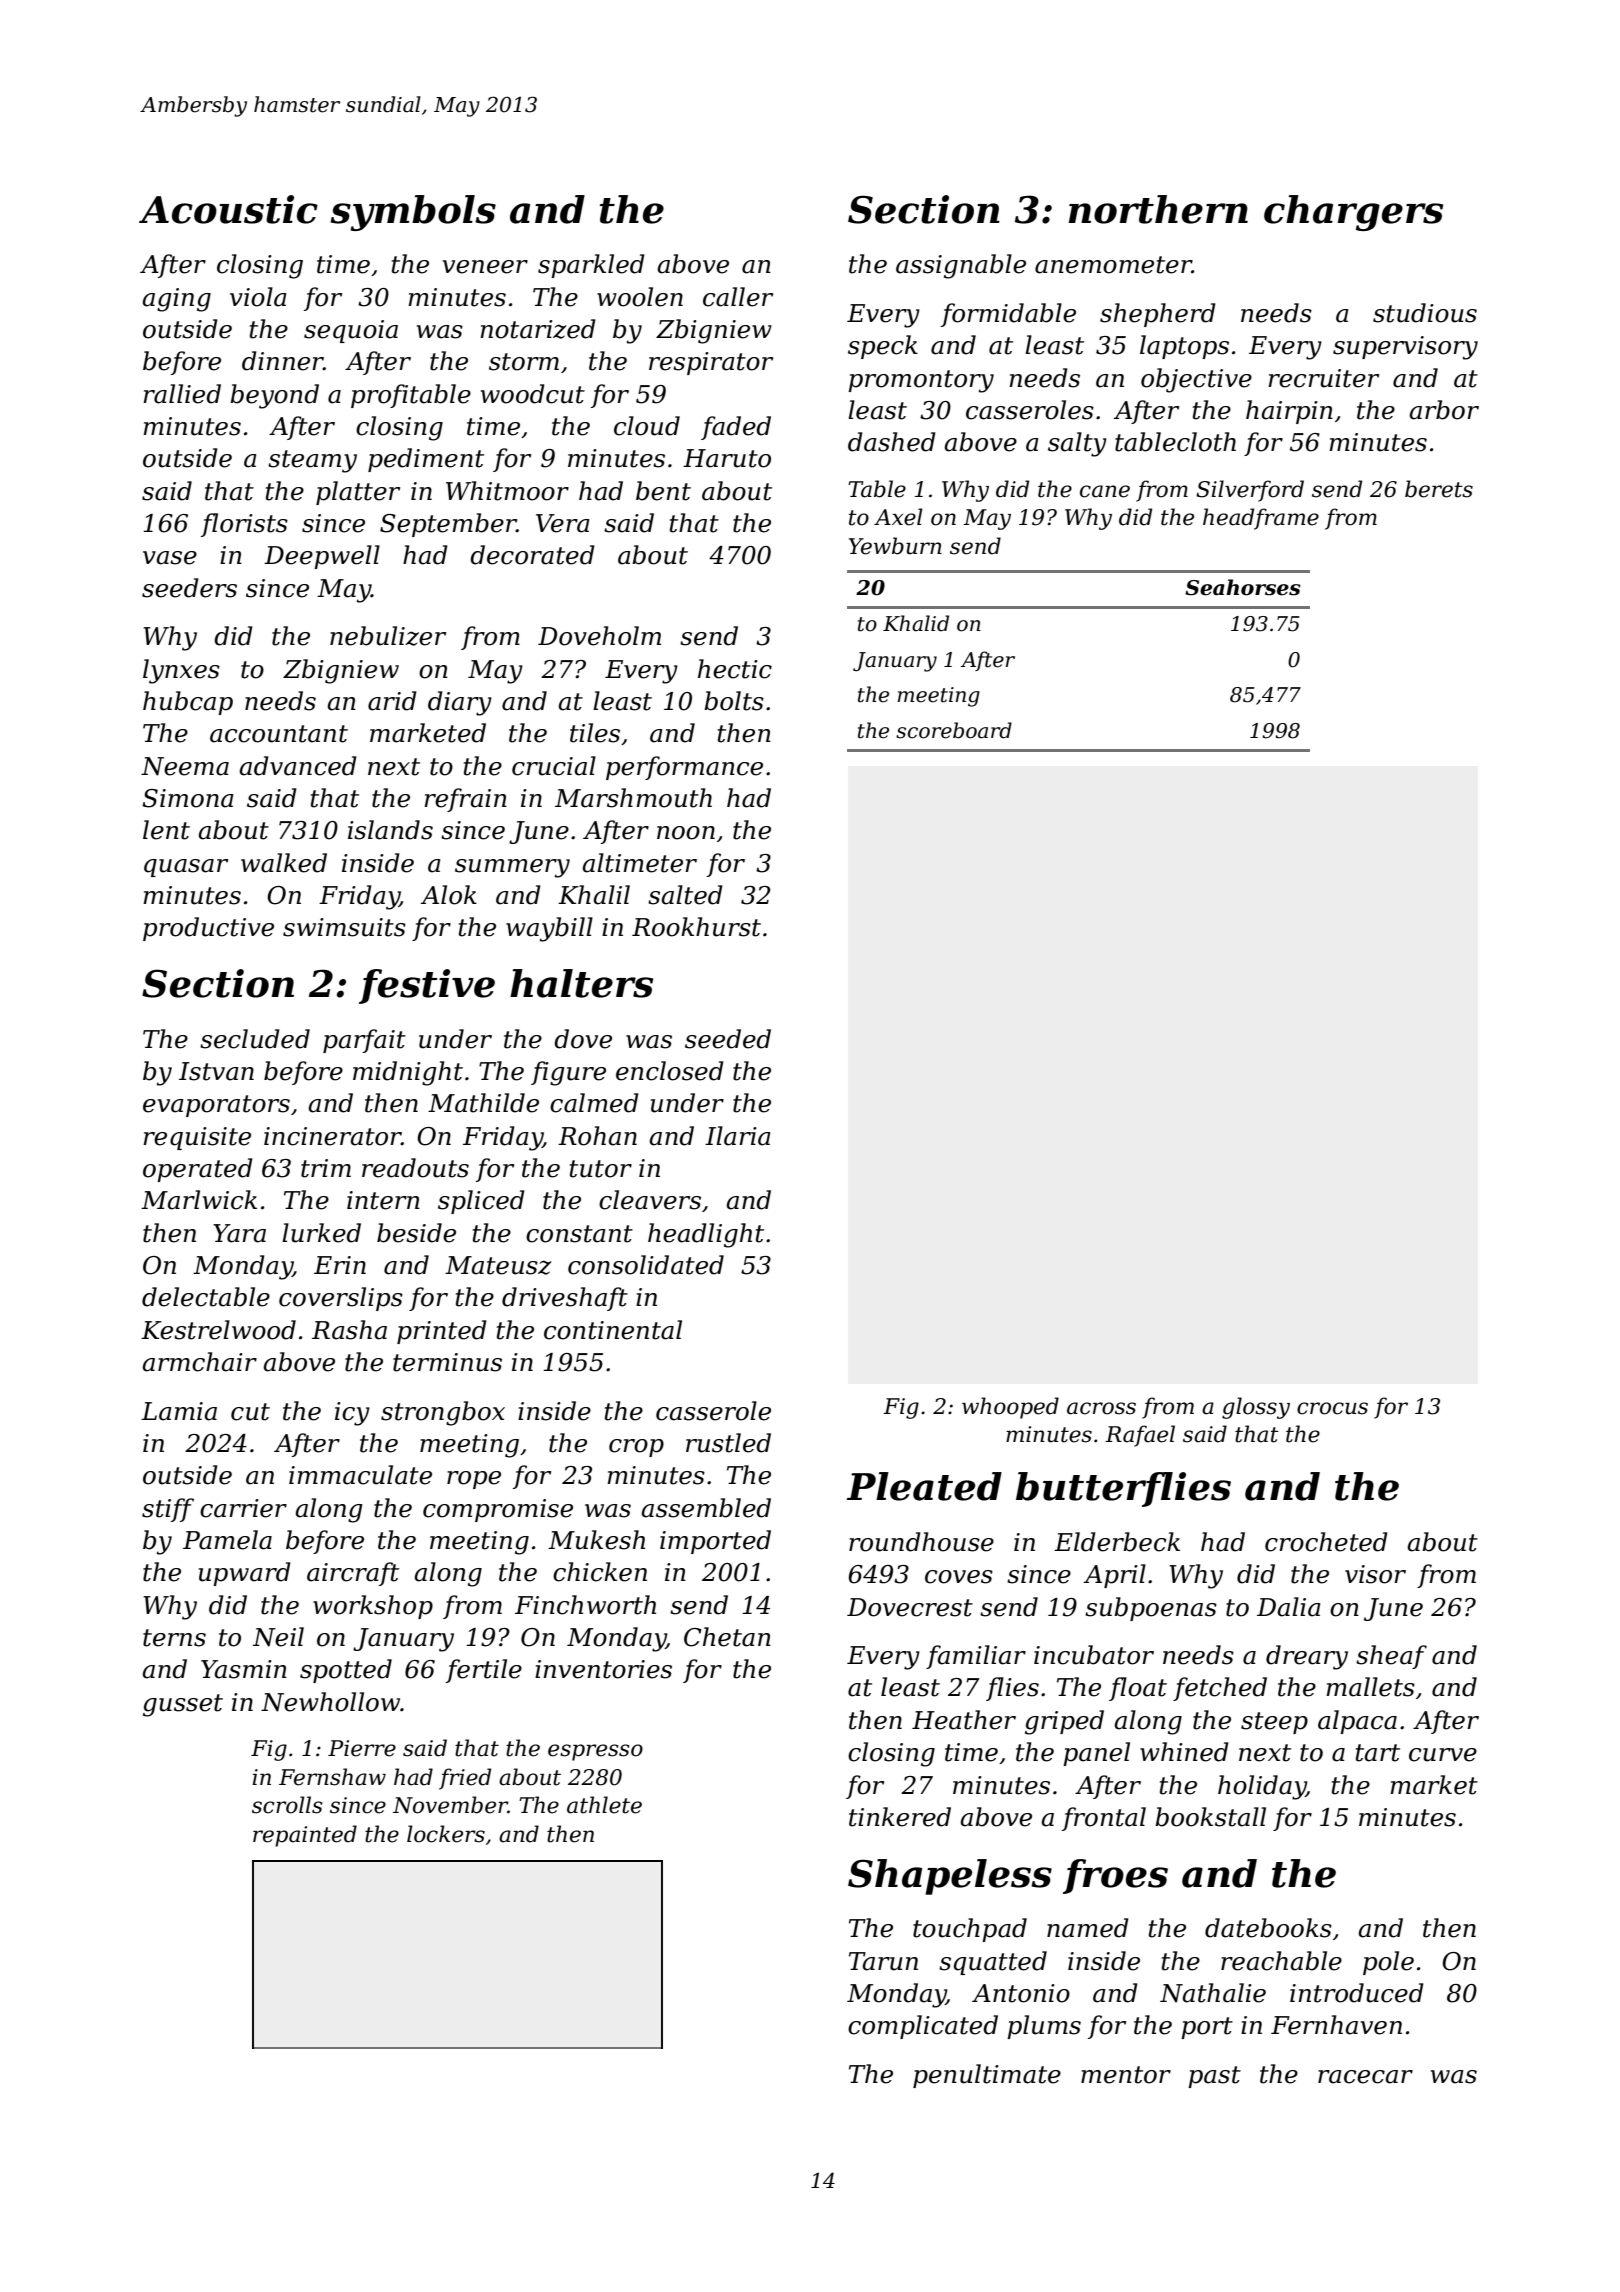 This document has width=1620, height=2292. Describe the element at coordinates (305, 1836) in the document. I see `repainted` at that location.
